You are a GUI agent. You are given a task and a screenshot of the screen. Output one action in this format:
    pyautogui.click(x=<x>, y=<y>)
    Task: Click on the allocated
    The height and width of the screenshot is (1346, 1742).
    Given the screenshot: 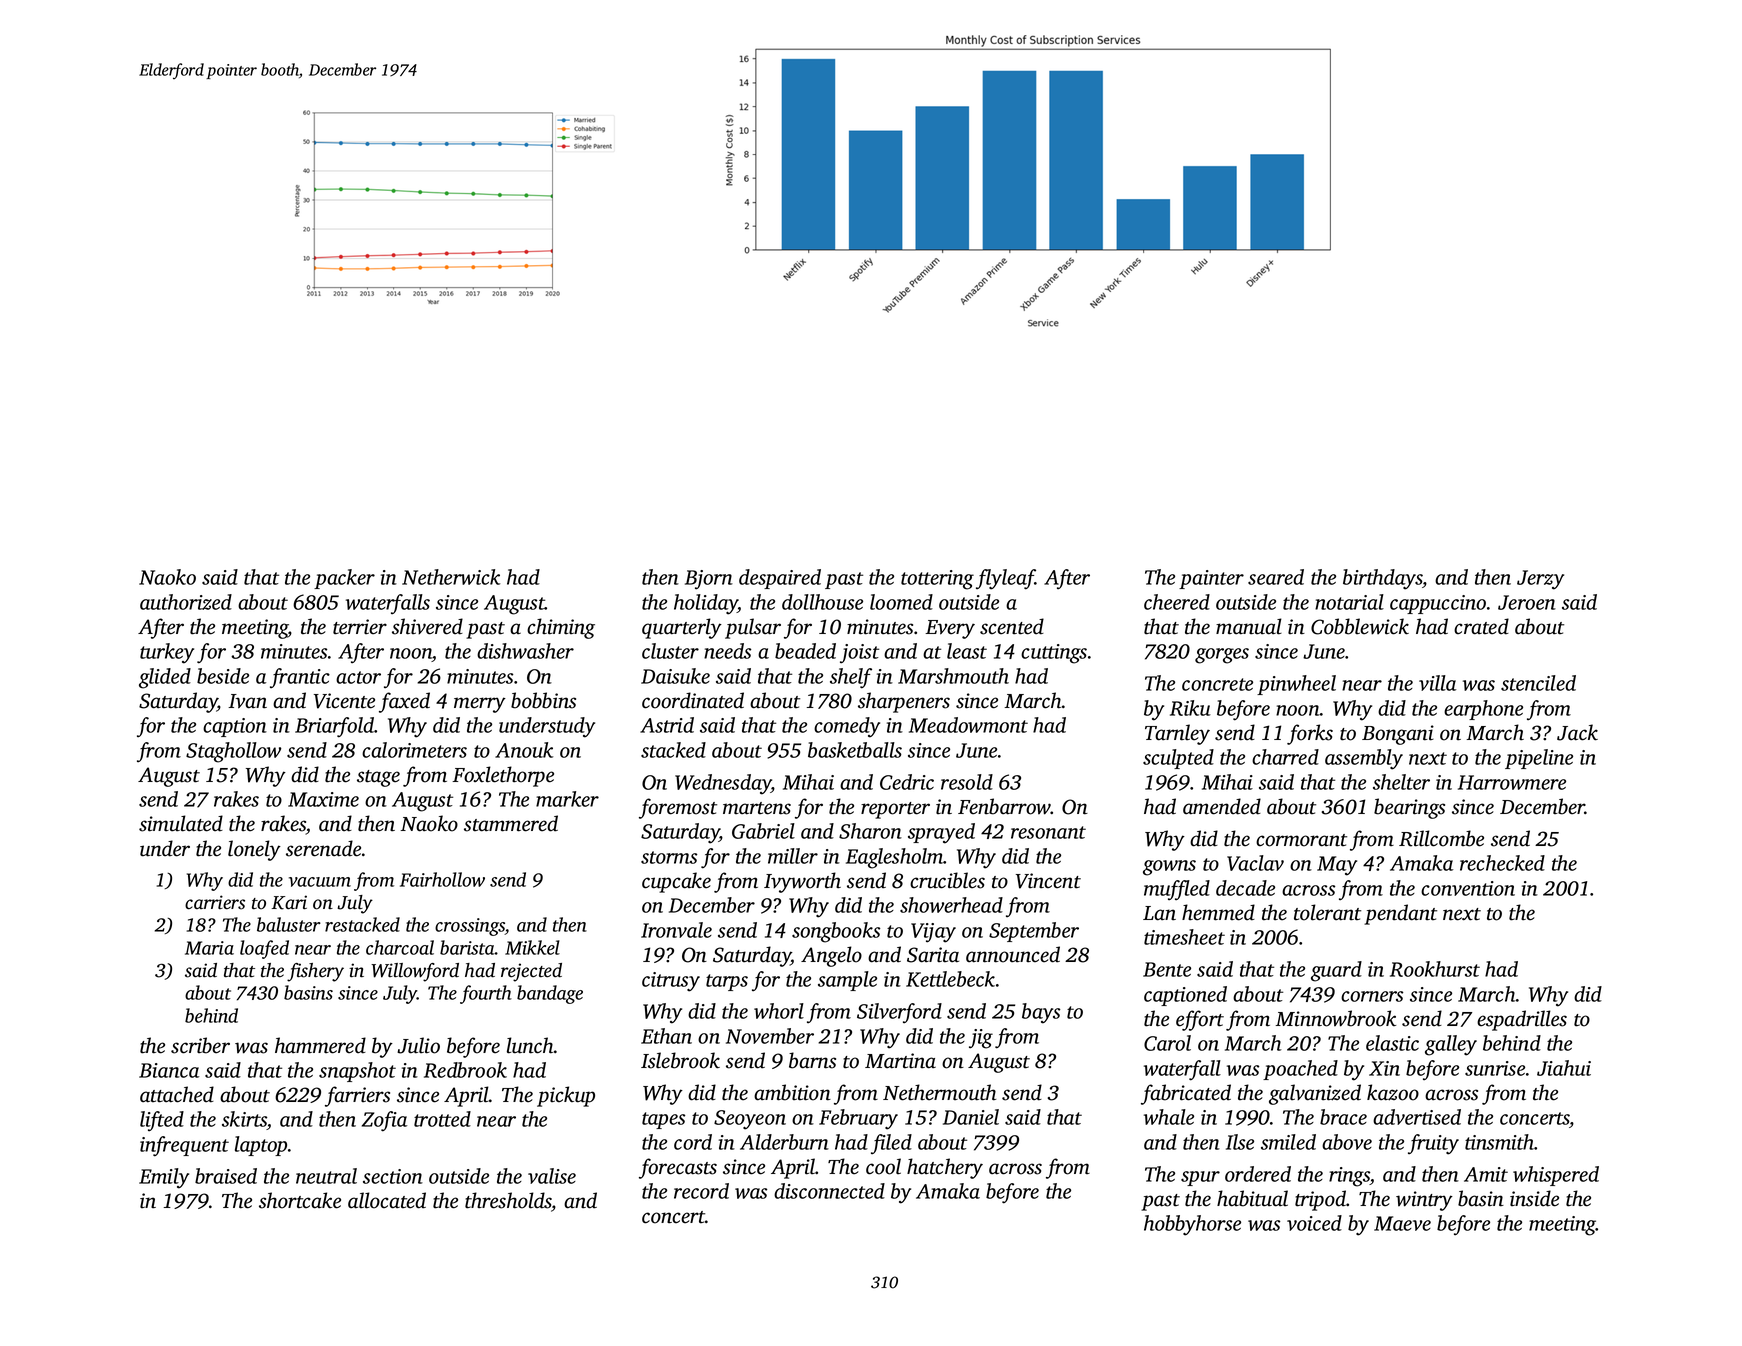 What is the action you would take?
    pyautogui.click(x=387, y=1200)
